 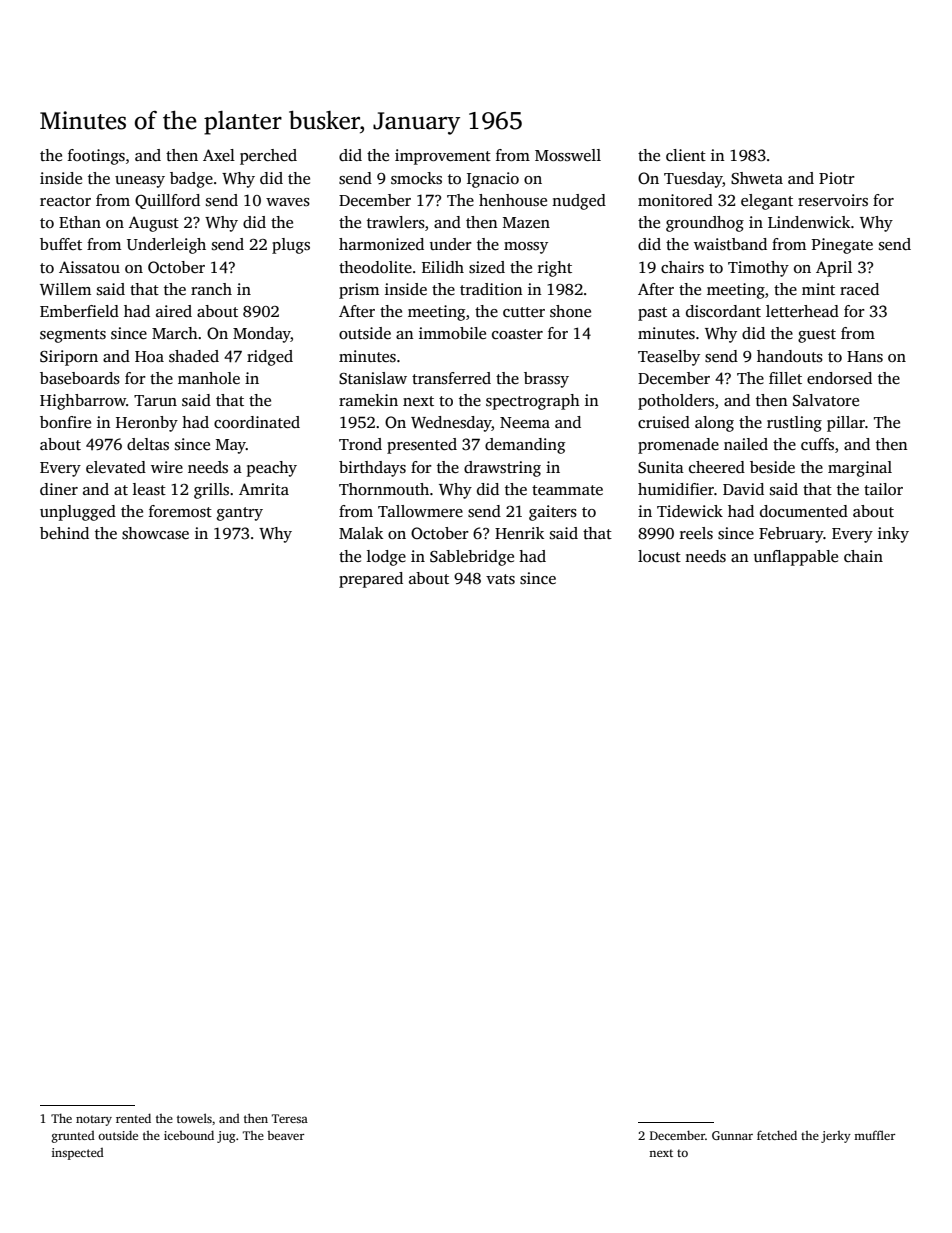 What do you see at coordinates (272, 469) in the document?
I see `peachy` at bounding box center [272, 469].
